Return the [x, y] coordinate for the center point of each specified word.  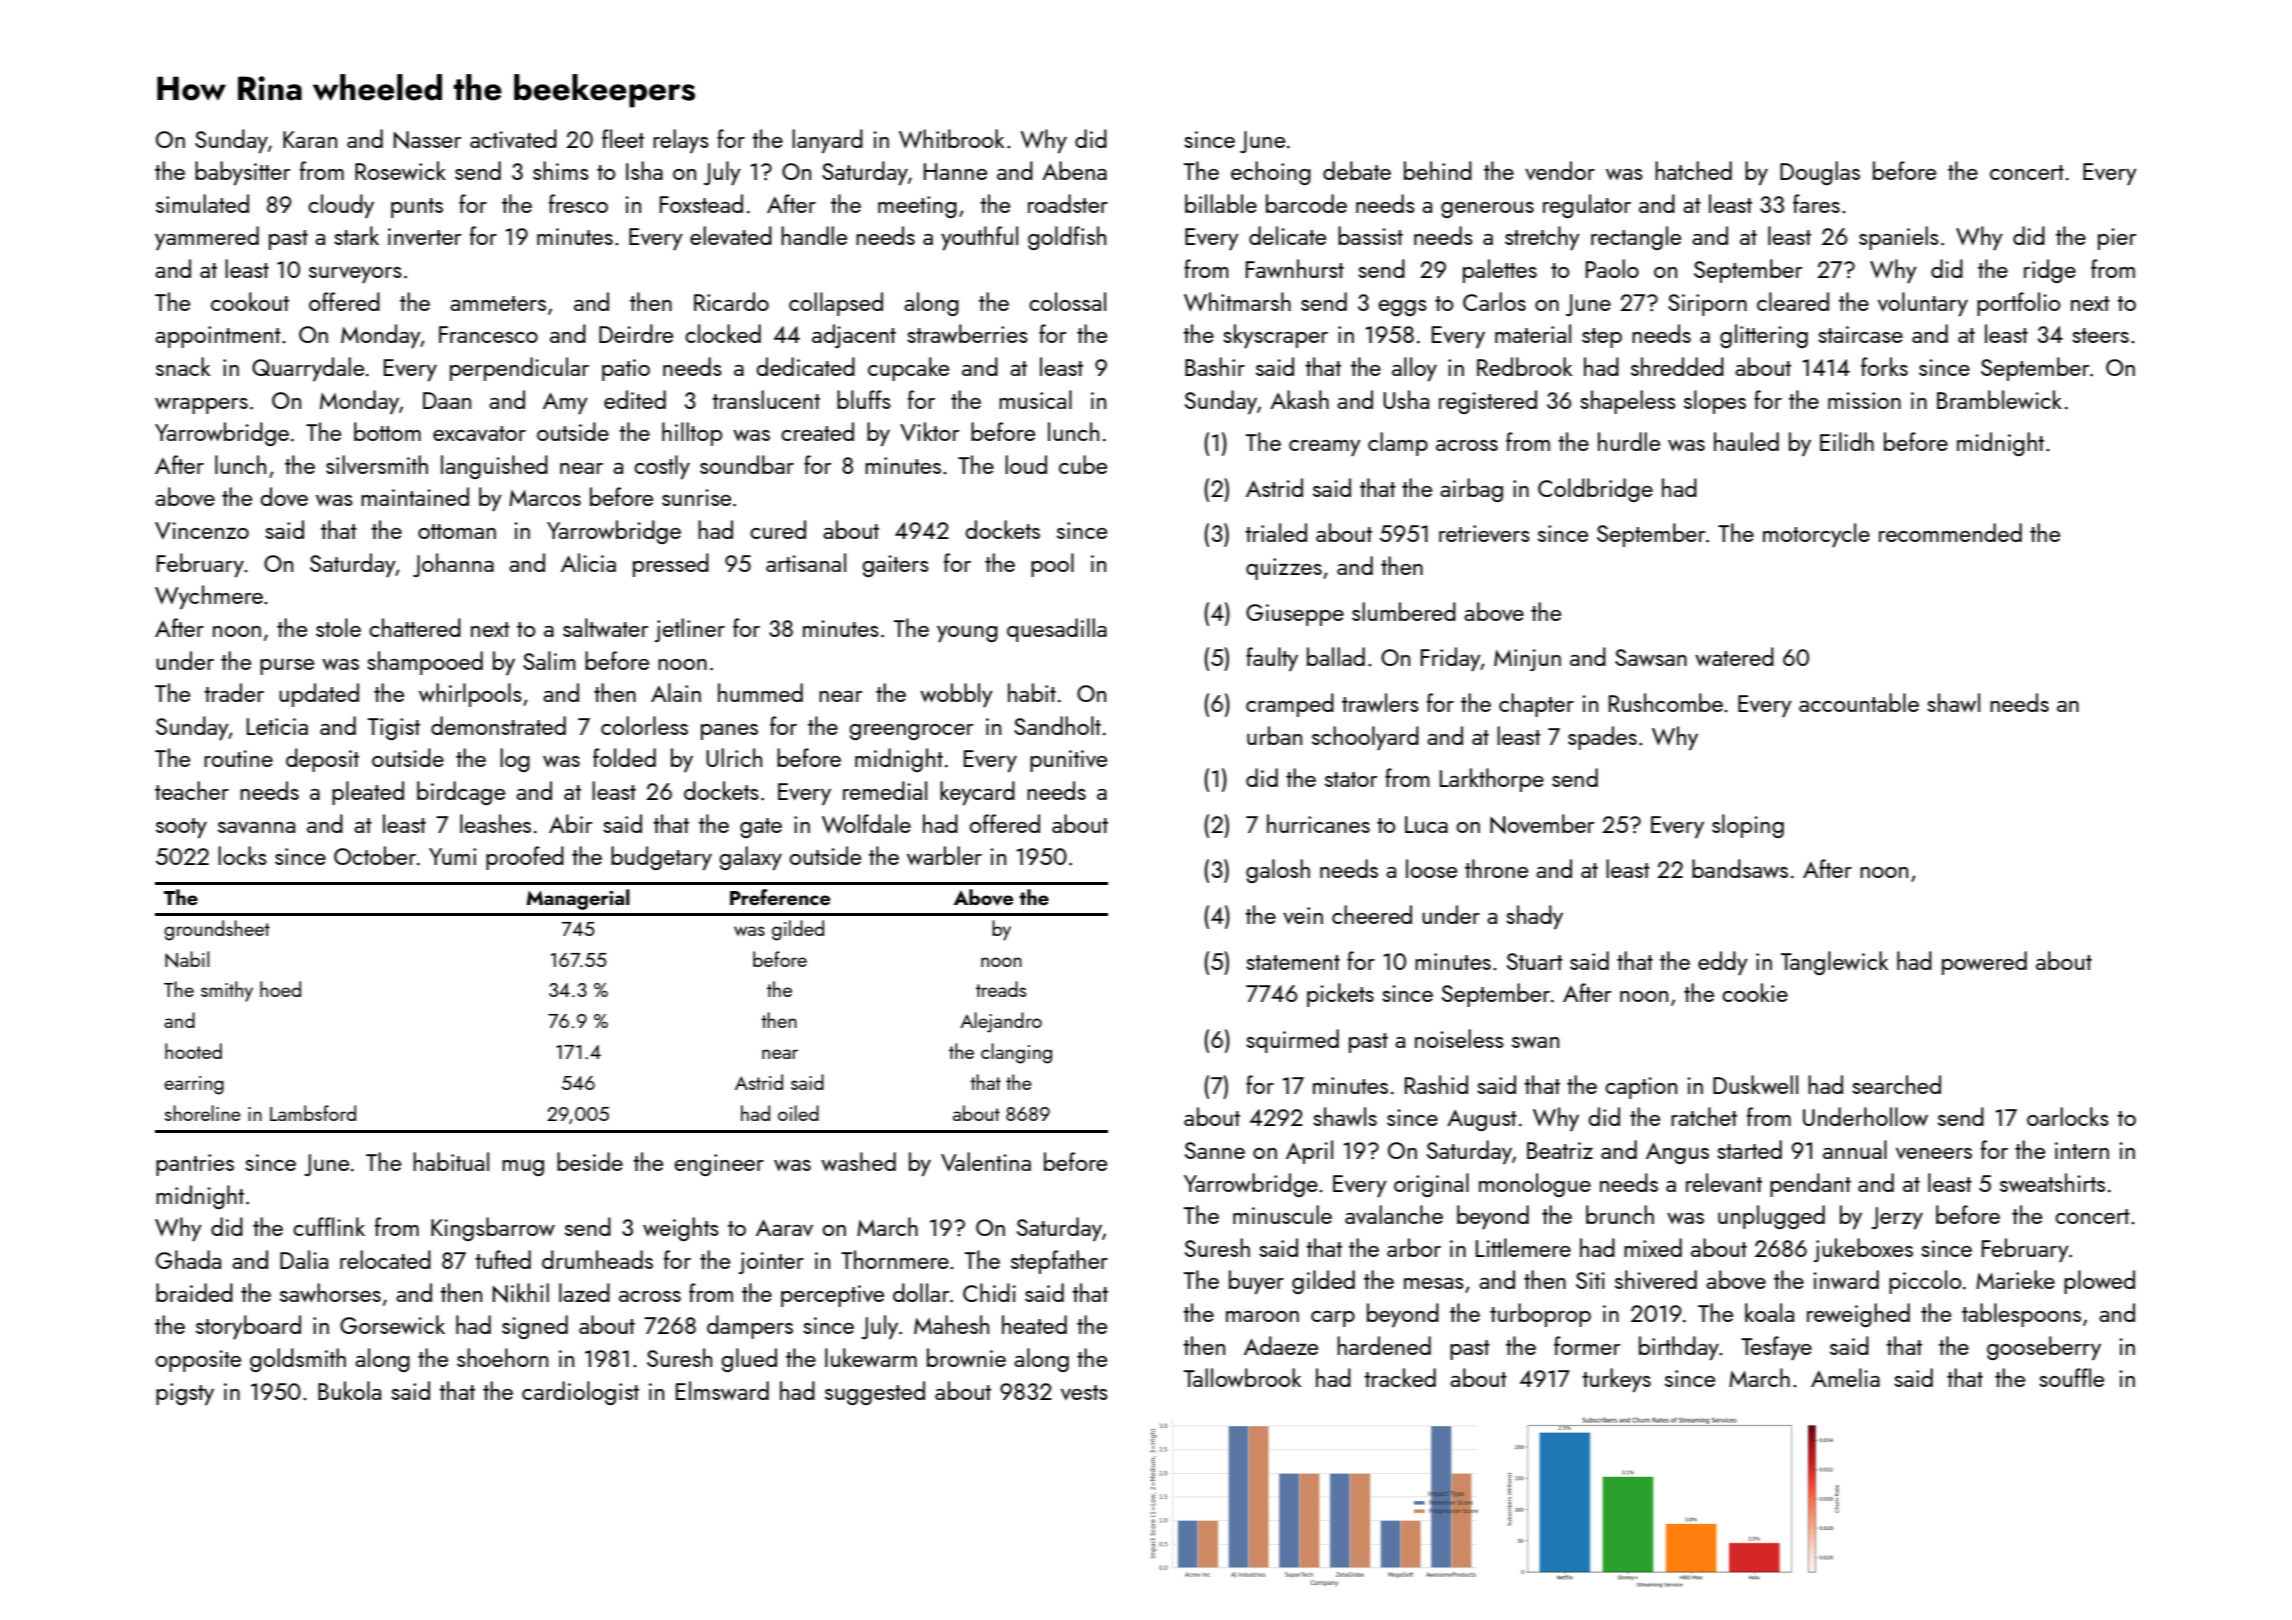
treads [1001, 989]
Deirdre [636, 333]
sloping [1748, 826]
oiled [798, 1113]
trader [234, 692]
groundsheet [217, 930]
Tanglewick [1834, 963]
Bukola [349, 1390]
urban [1274, 735]
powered [1984, 963]
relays [681, 141]
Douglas [1820, 173]
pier [2117, 239]
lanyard [827, 141]
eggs [1402, 308]
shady [1534, 917]
